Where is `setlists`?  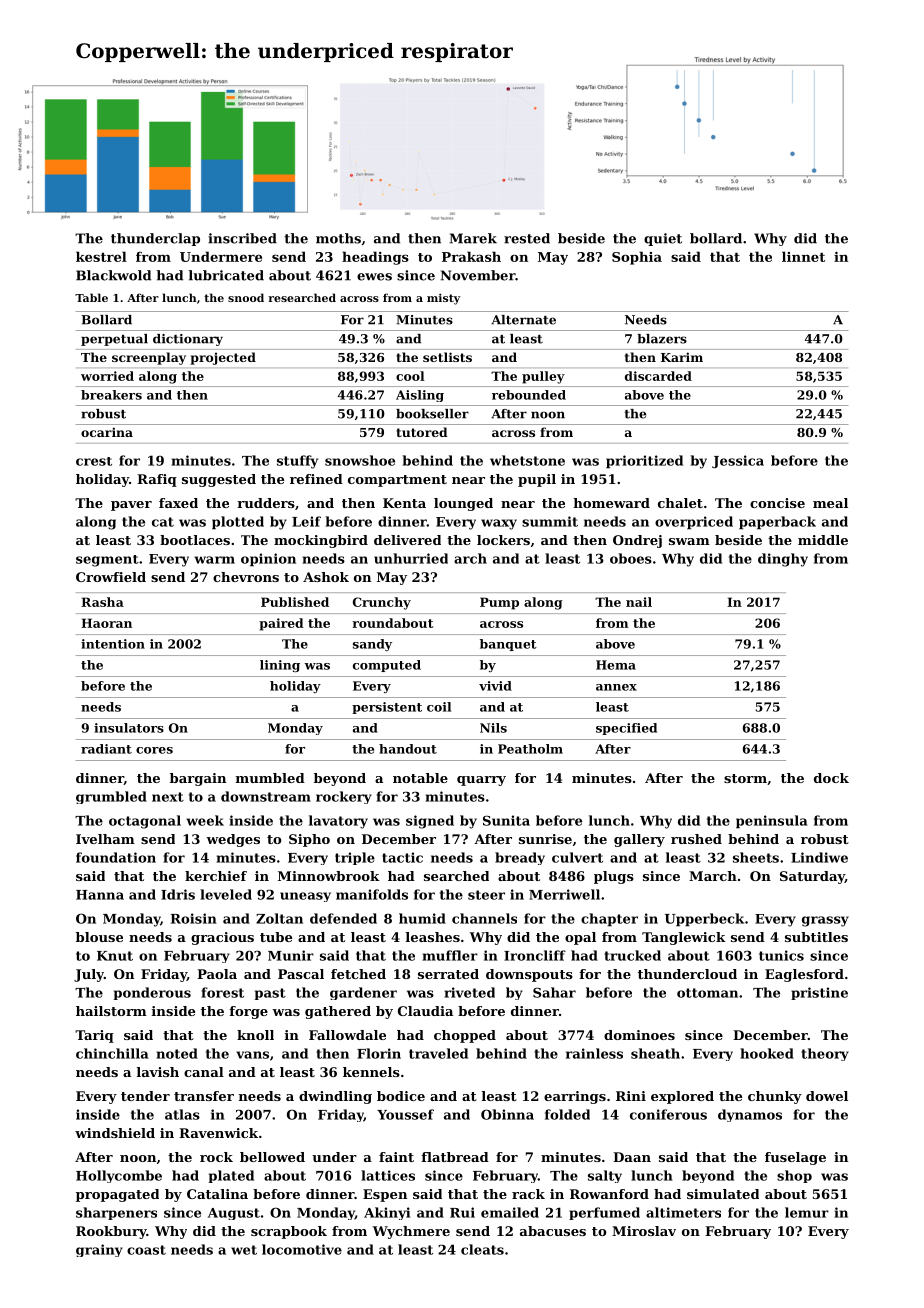 setlists is located at coordinates (447, 357).
